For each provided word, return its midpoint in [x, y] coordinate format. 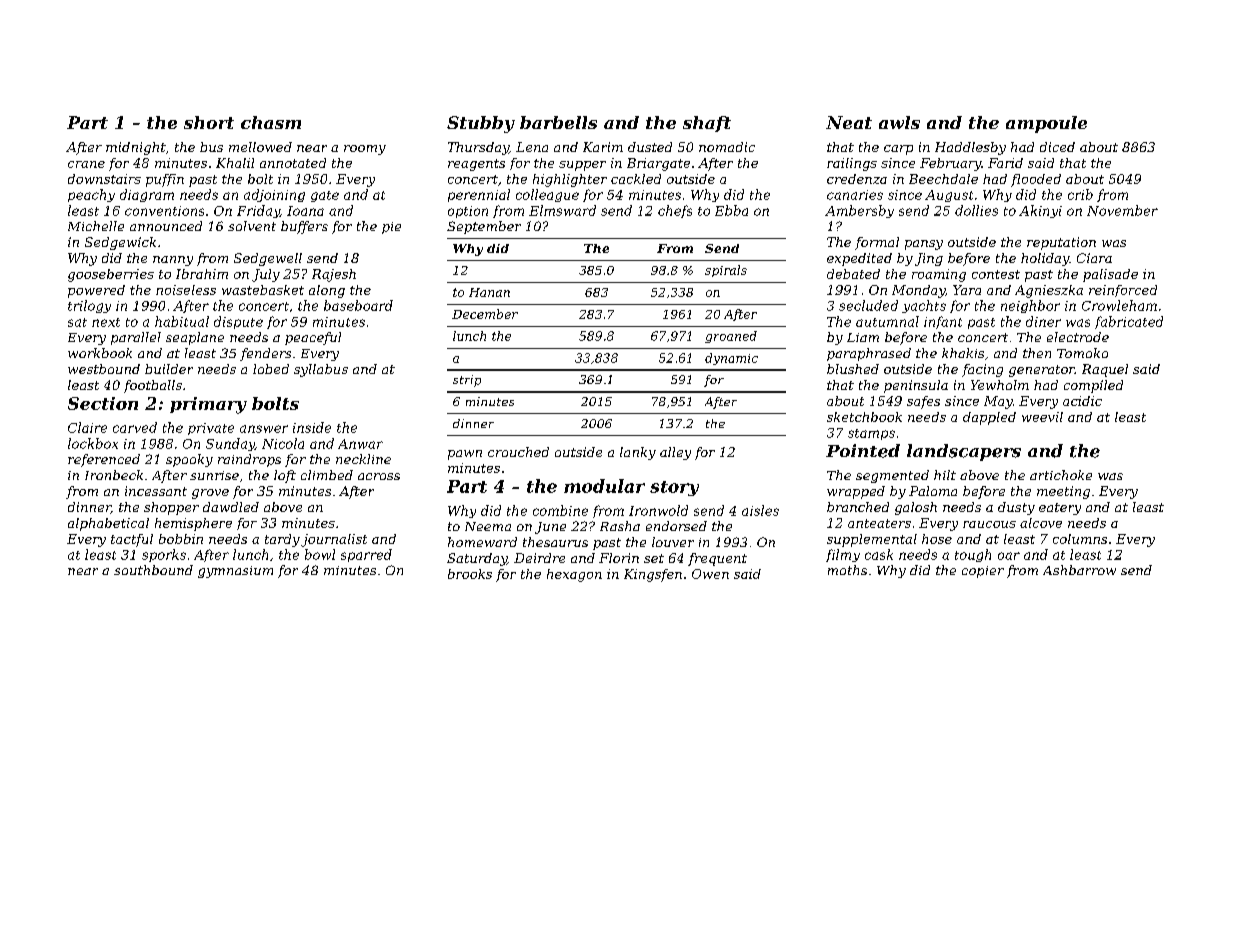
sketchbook [864, 417]
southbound [153, 570]
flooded [1036, 180]
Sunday [230, 444]
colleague [547, 195]
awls [899, 122]
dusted [650, 147]
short [209, 122]
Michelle [96, 226]
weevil [1042, 417]
